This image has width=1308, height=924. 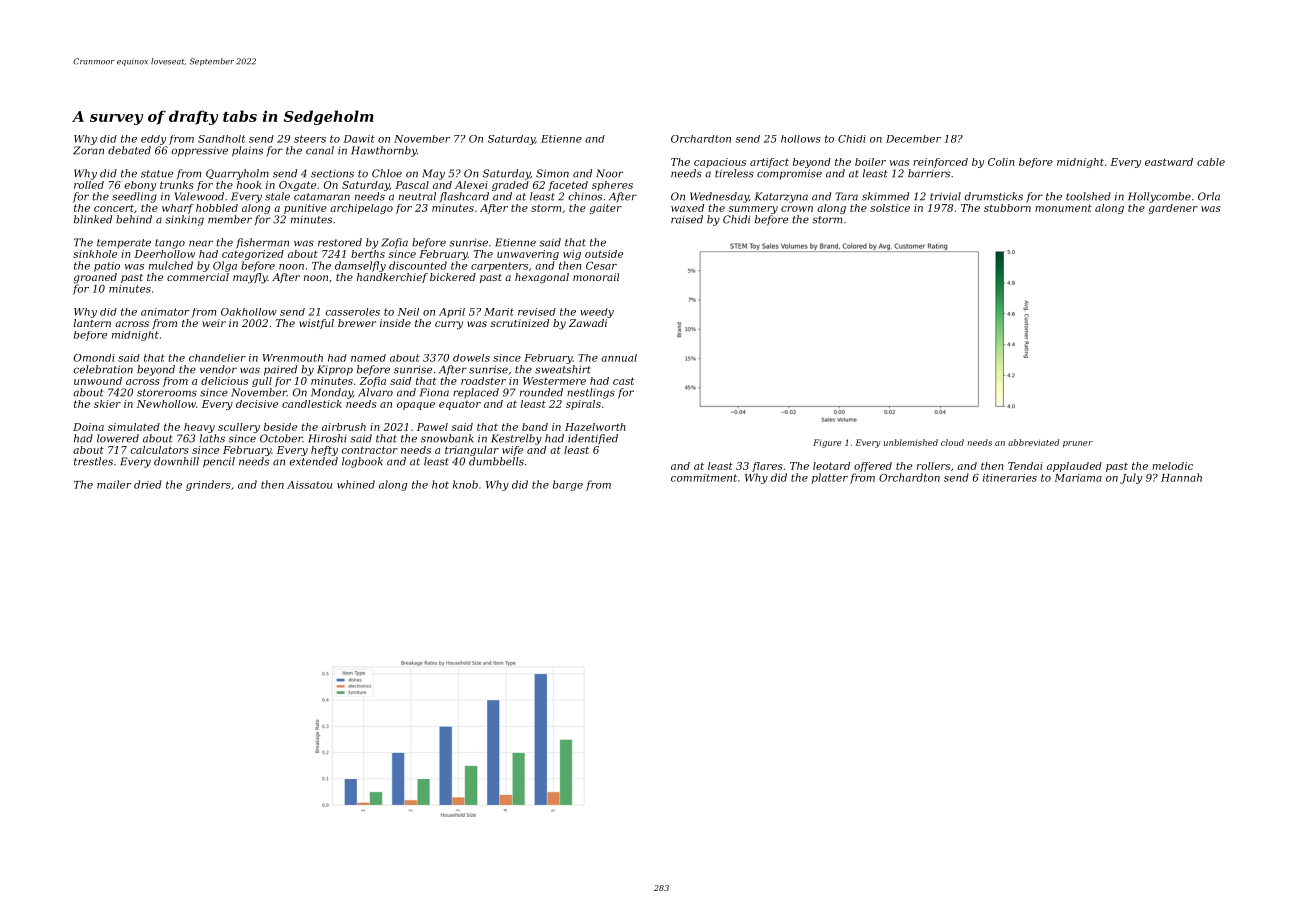 I want to click on trestles, so click(x=93, y=461).
